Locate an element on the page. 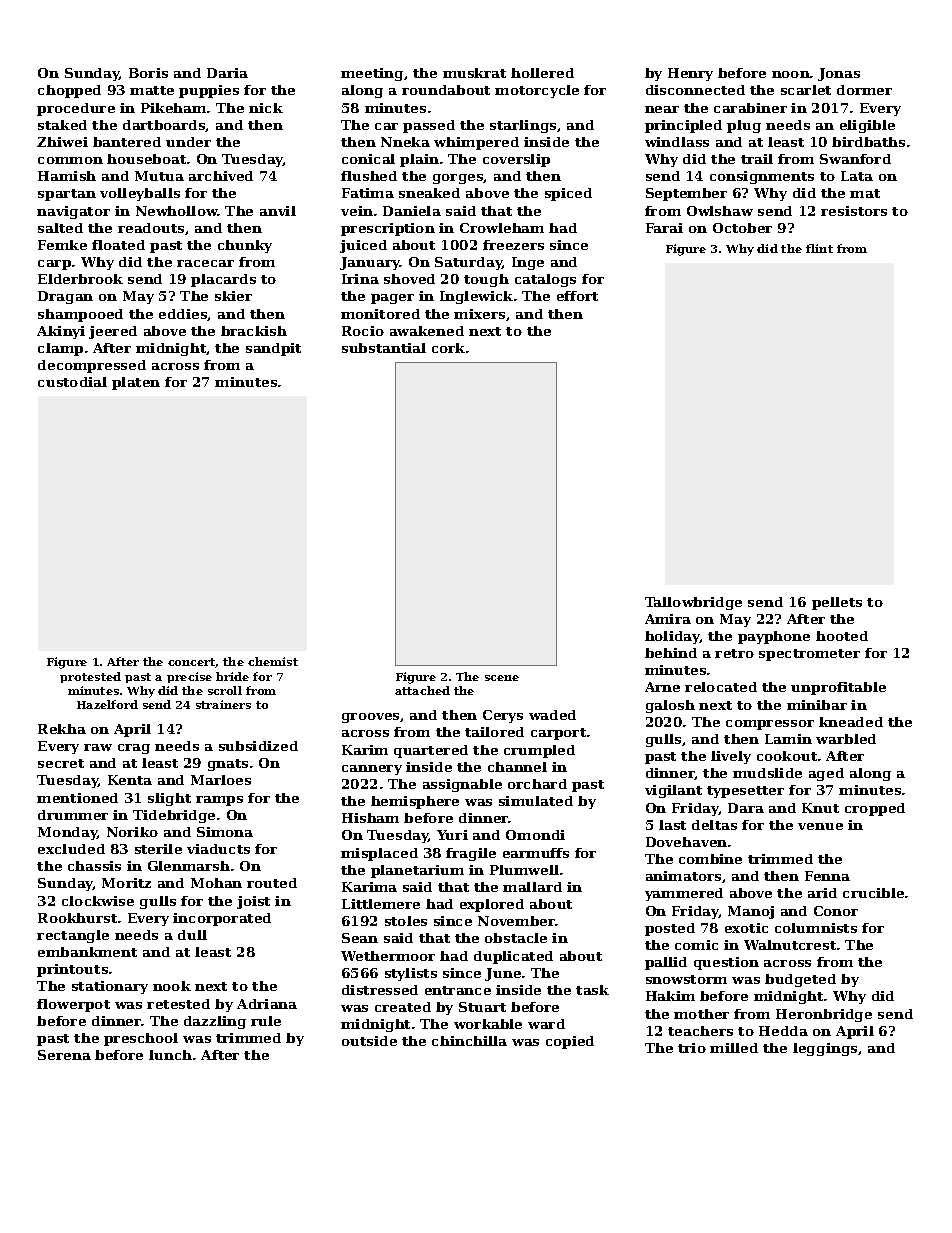 The image size is (952, 1233). protested is located at coordinates (90, 677).
